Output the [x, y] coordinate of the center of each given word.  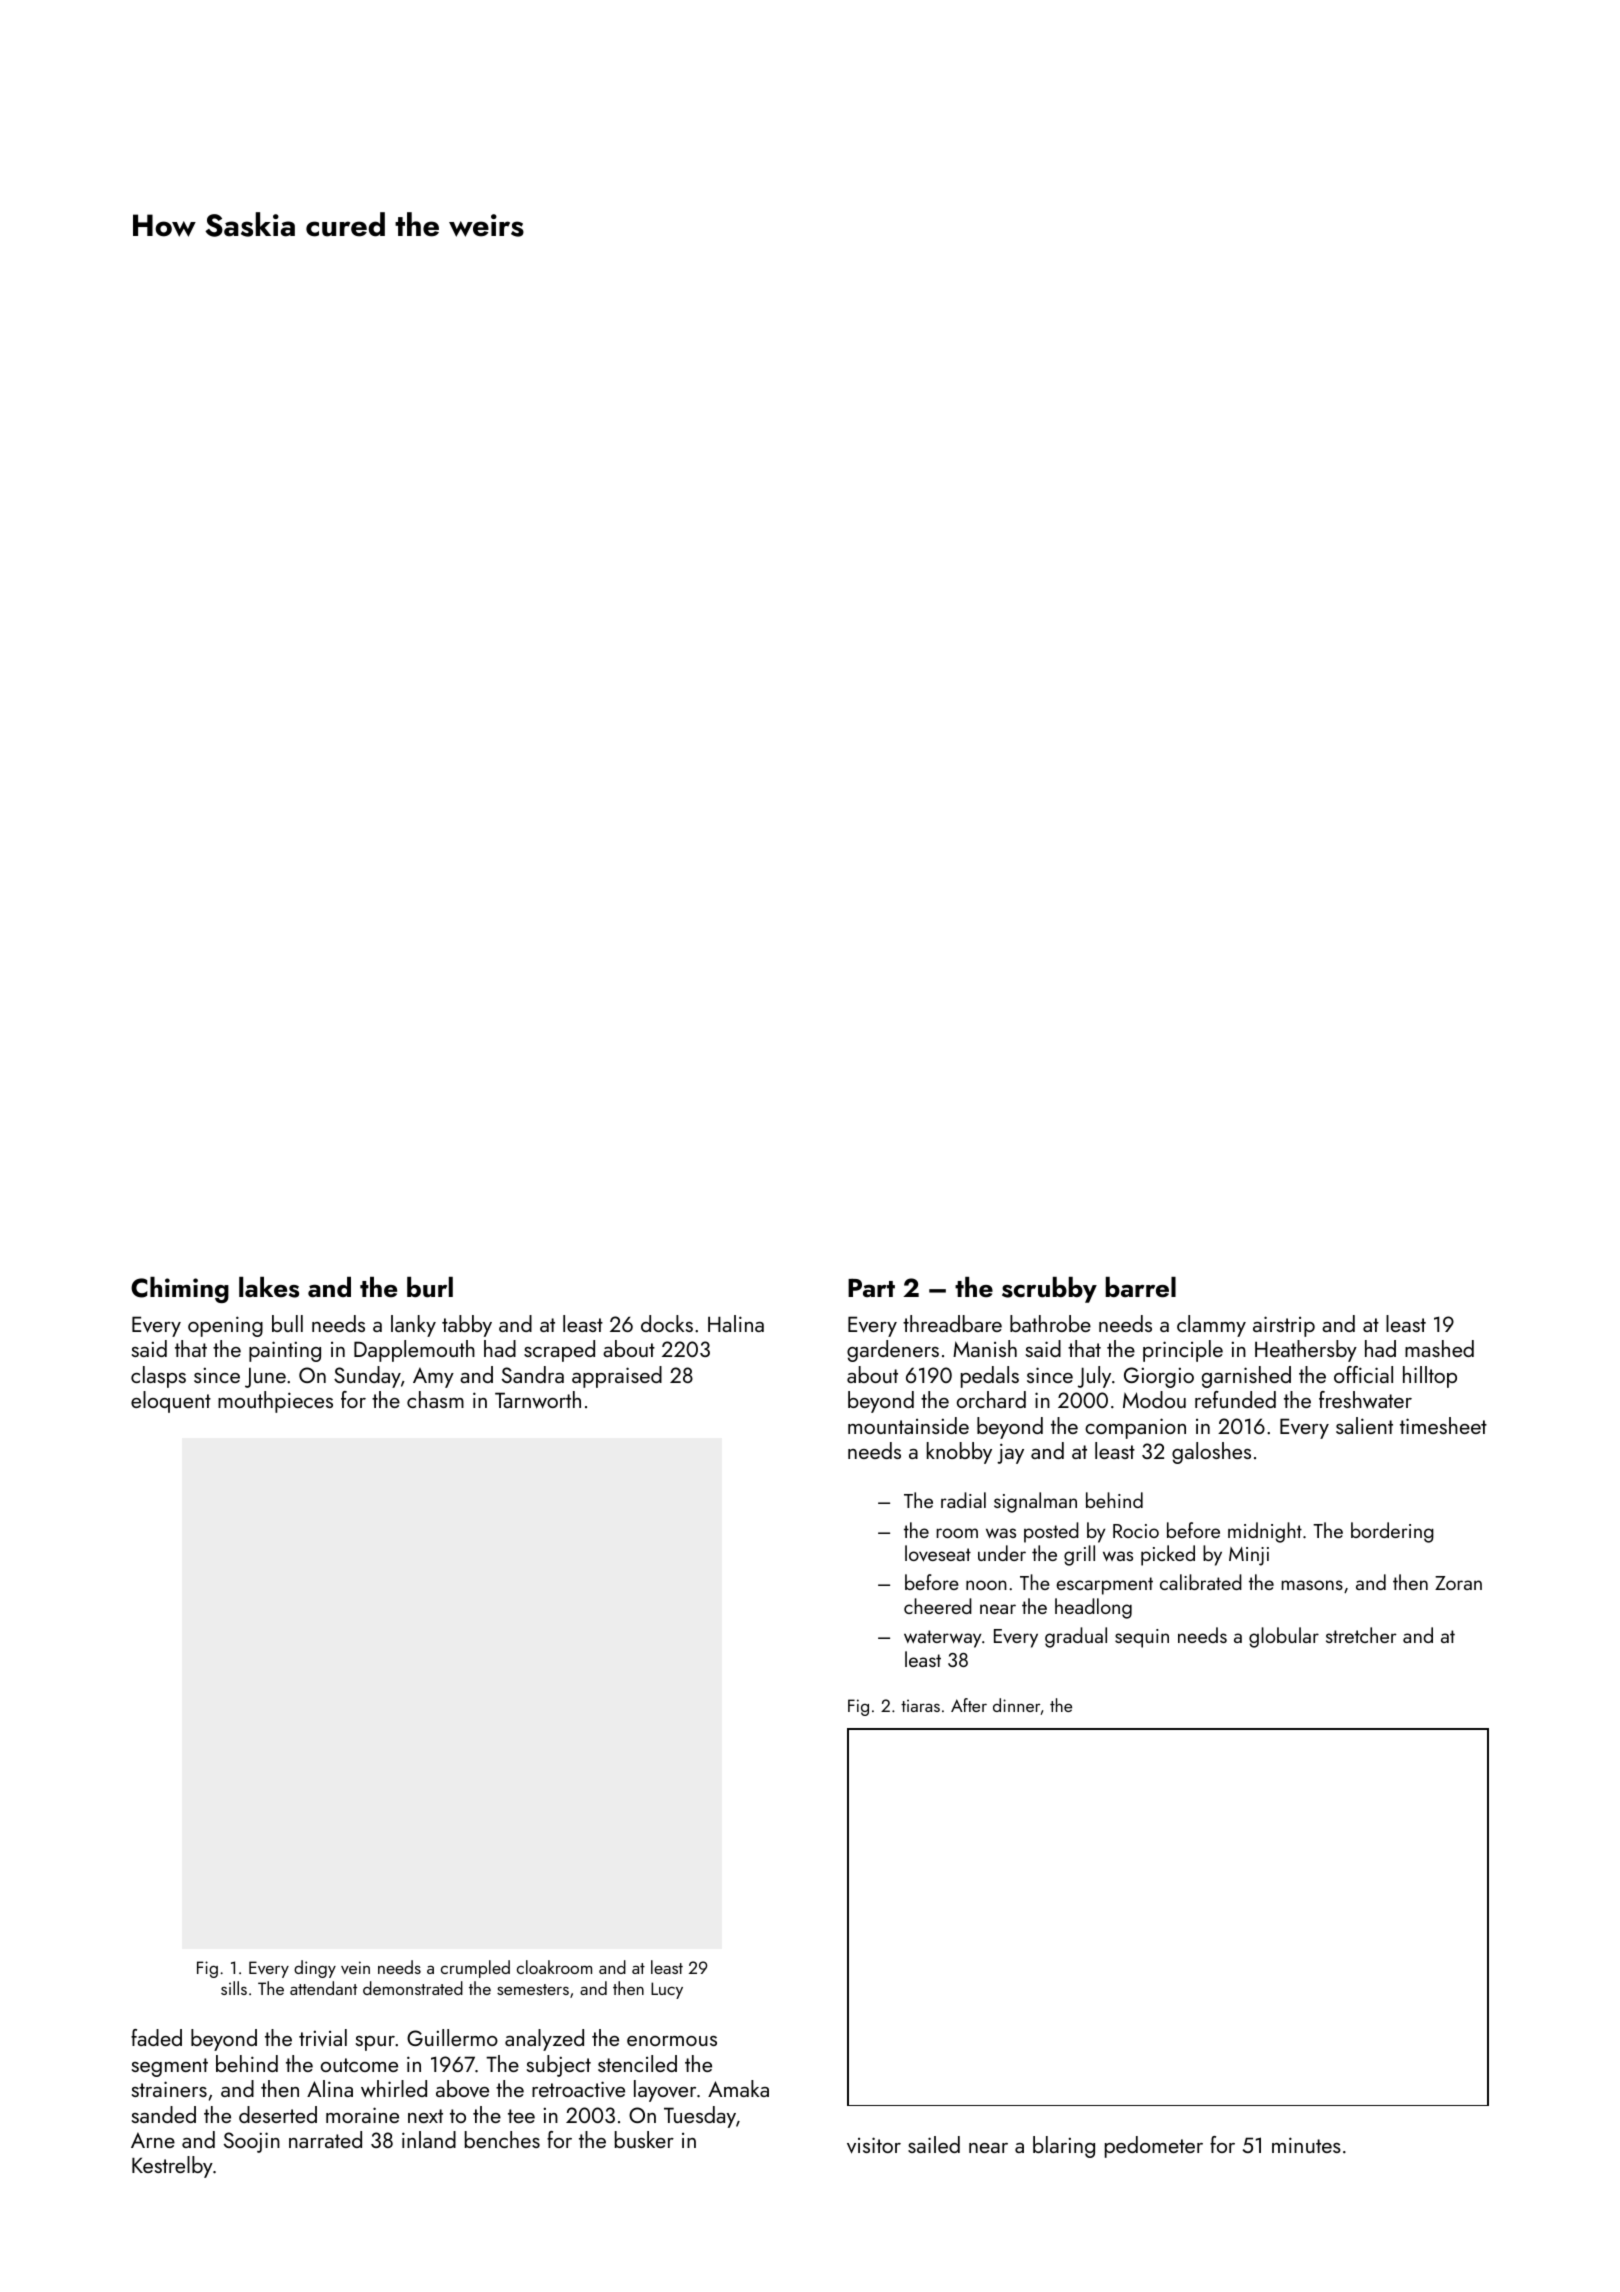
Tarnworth [538, 1399]
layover [665, 2091]
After [969, 1705]
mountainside [908, 1425]
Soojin [252, 2142]
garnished [1246, 1377]
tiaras [920, 1705]
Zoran [1458, 1583]
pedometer [1154, 2147]
